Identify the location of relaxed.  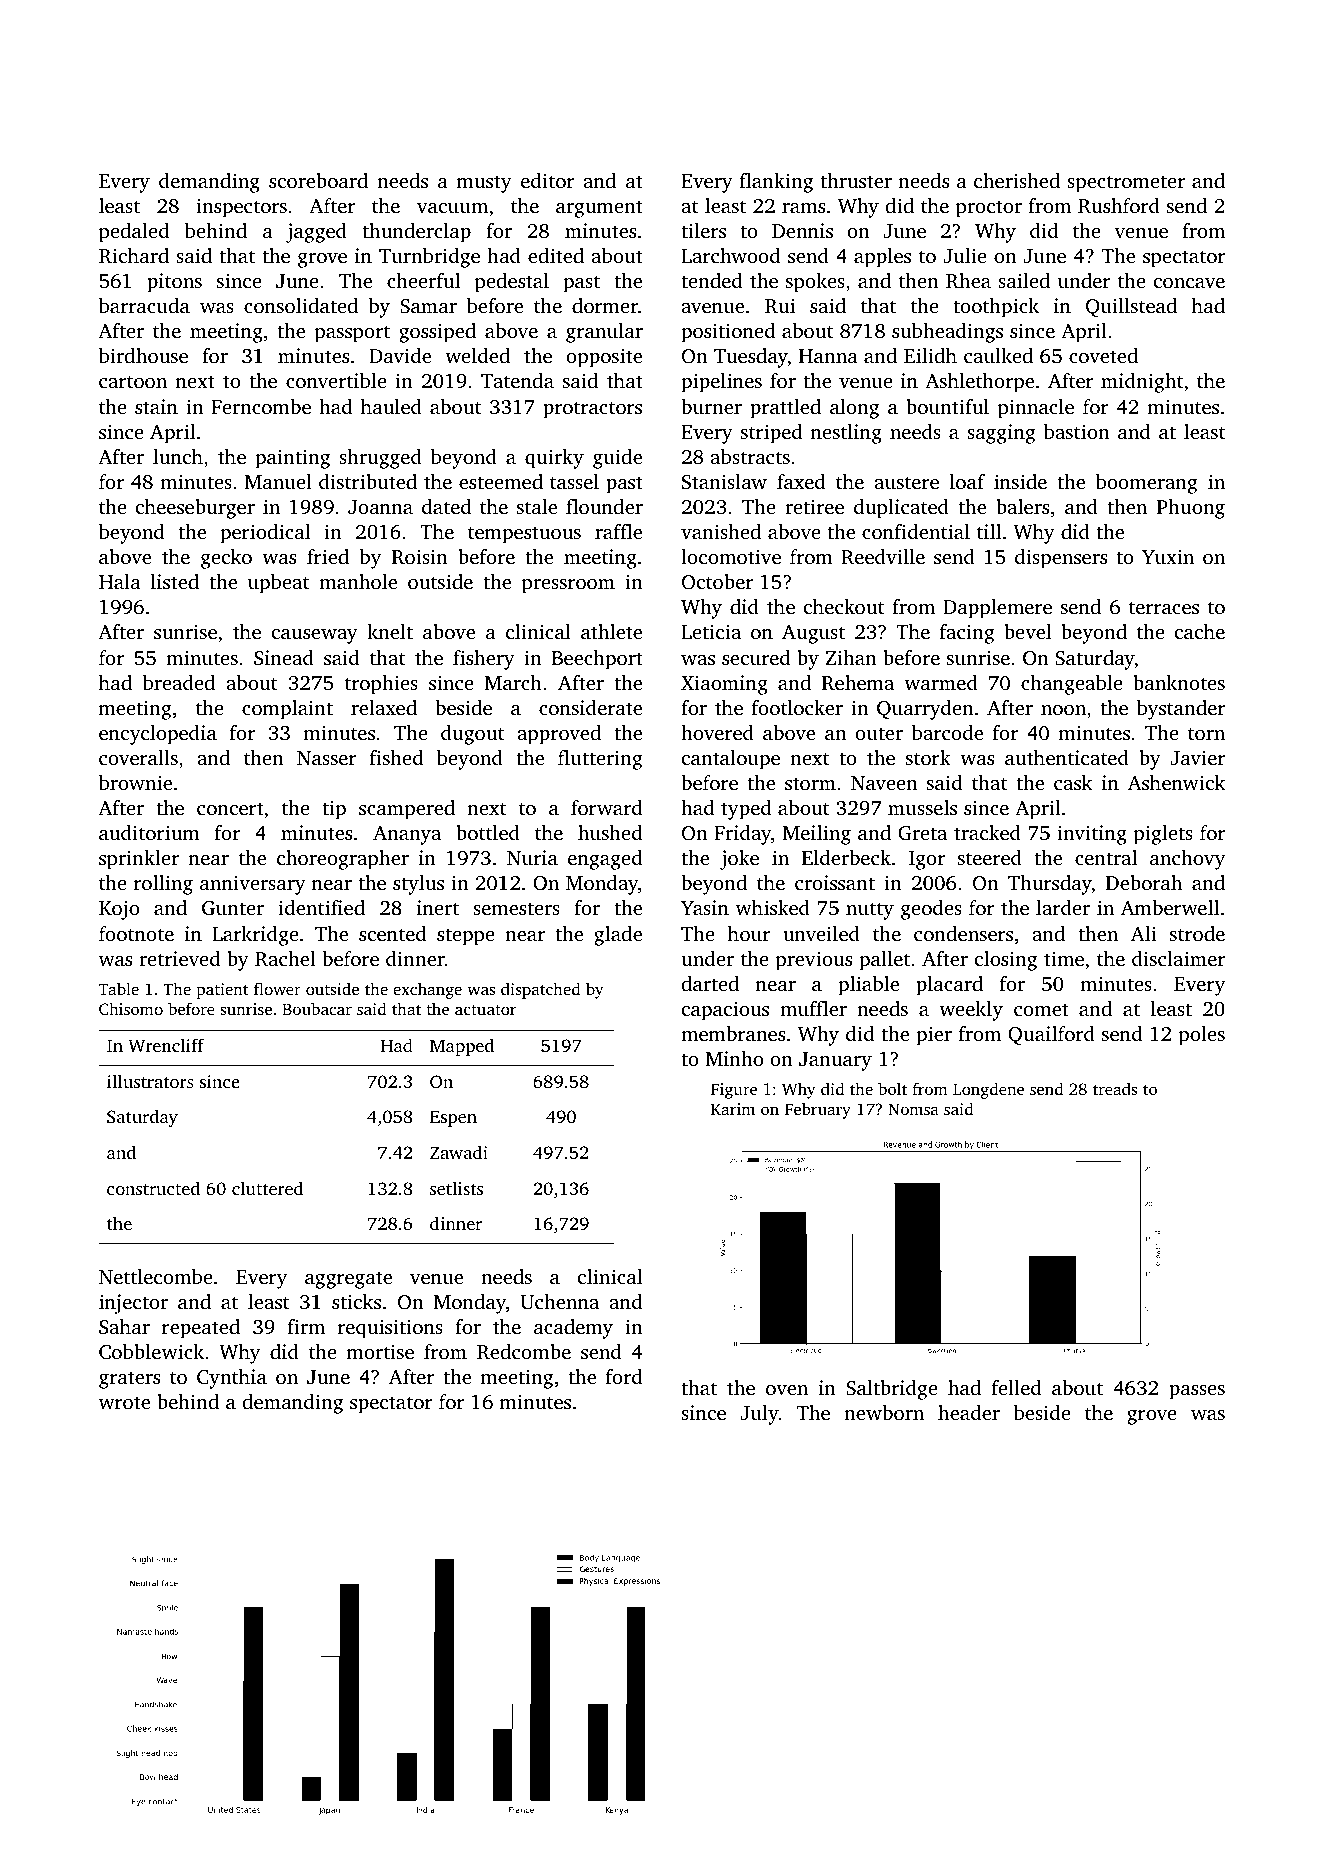
(384, 707).
